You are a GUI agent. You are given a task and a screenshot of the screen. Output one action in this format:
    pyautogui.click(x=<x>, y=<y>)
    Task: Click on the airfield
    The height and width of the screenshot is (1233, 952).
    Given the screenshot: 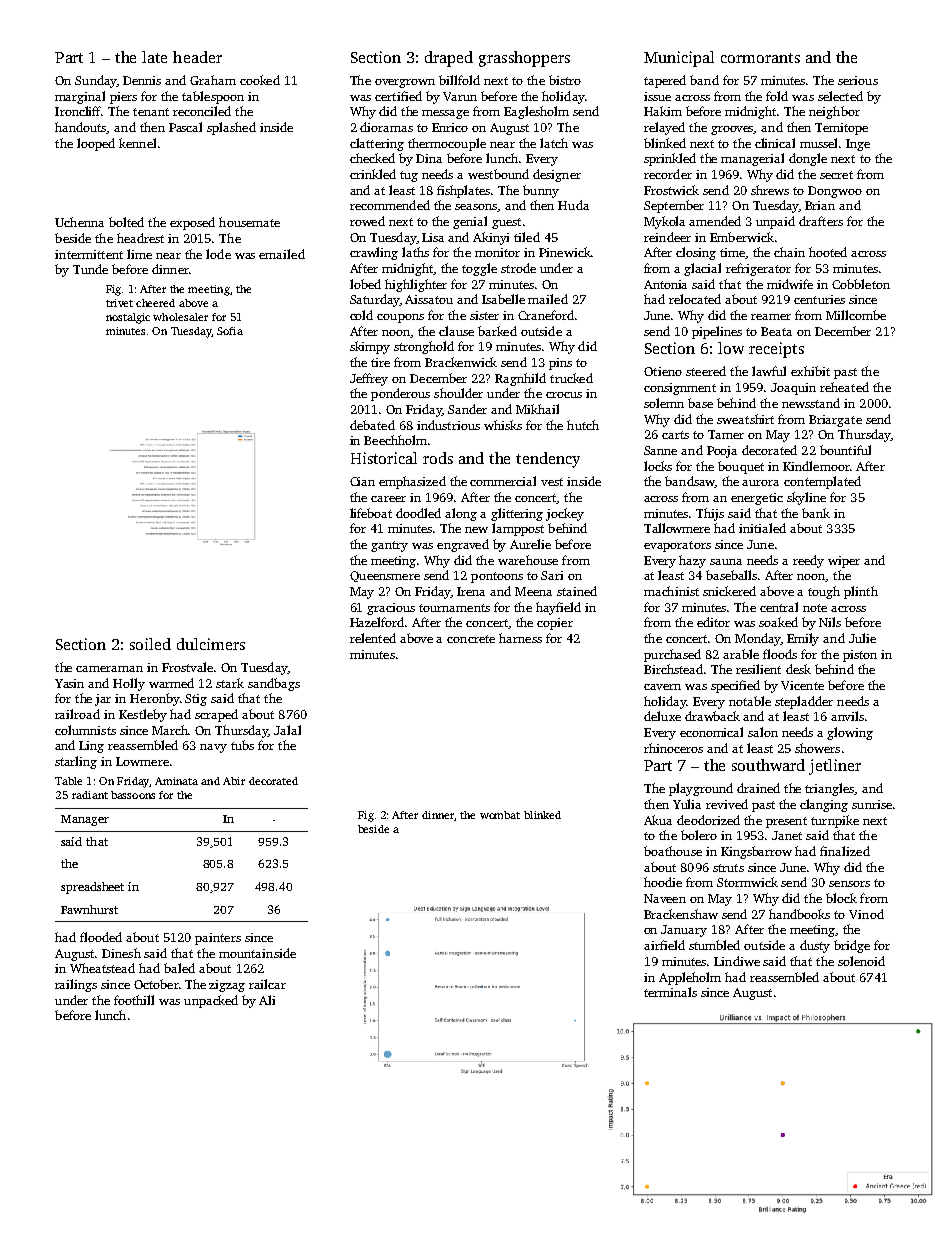 What is the action you would take?
    pyautogui.click(x=664, y=945)
